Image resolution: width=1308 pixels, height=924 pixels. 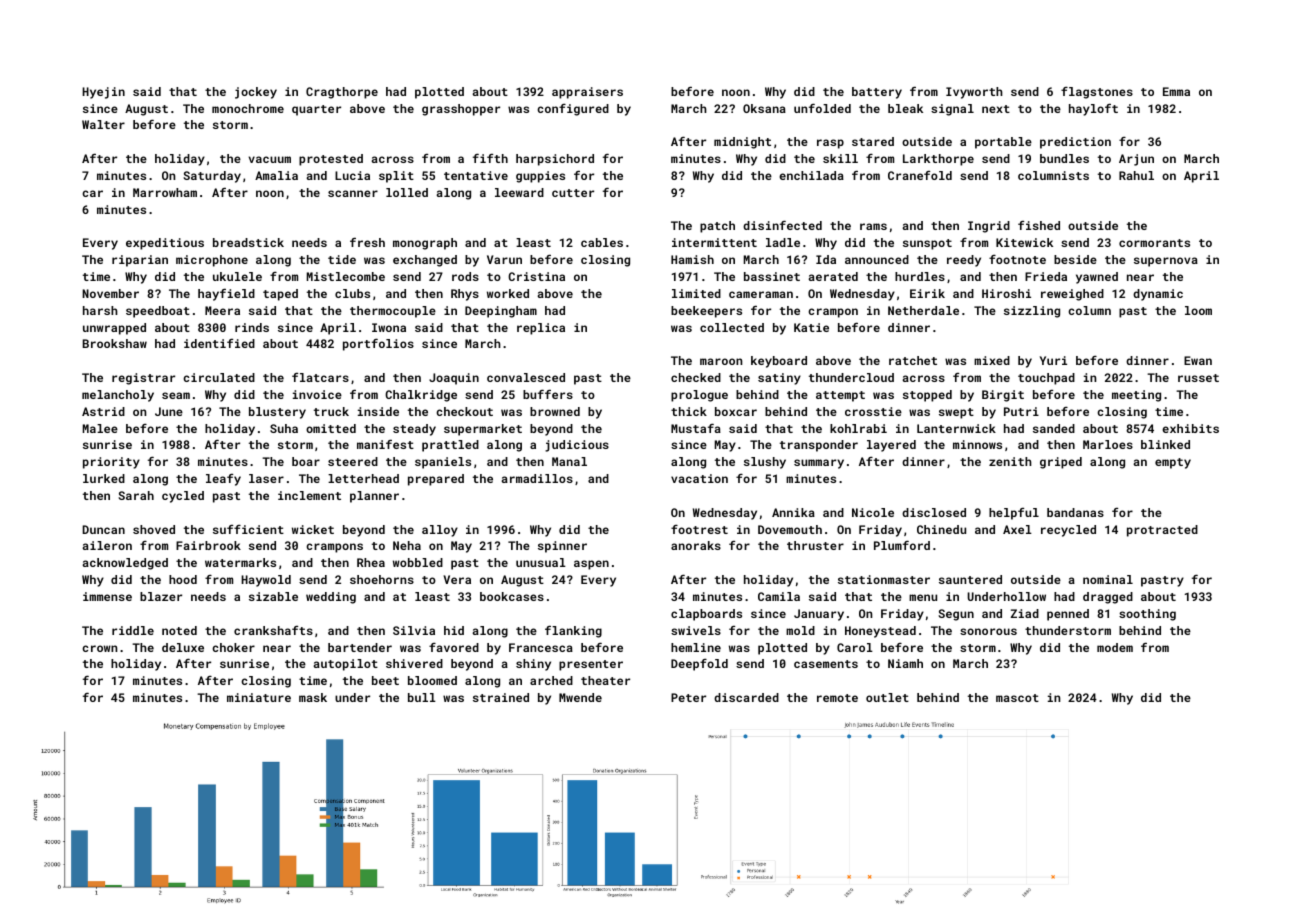 I want to click on Rhys, so click(x=465, y=295).
